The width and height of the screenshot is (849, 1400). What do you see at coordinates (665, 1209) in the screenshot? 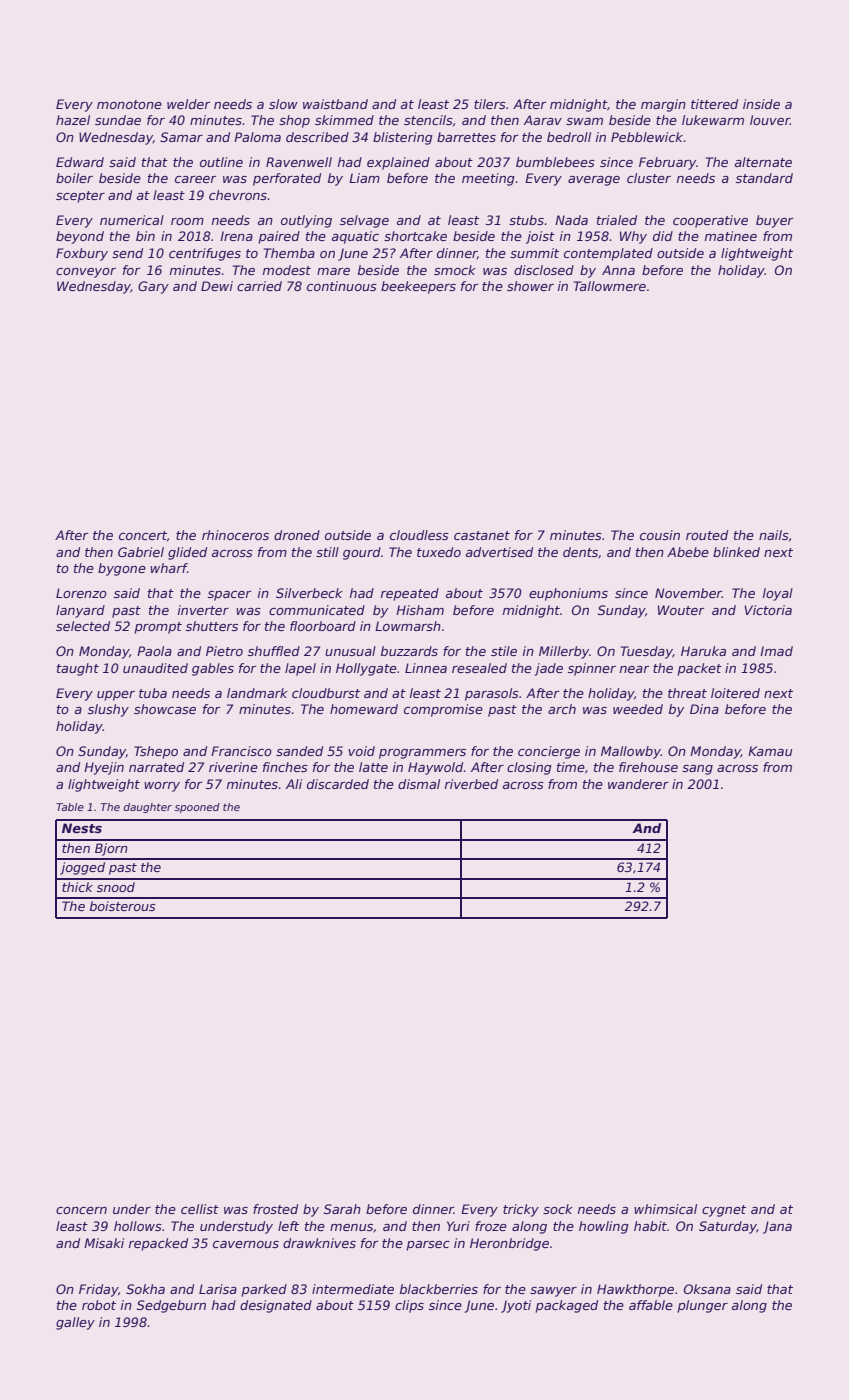
I see `whimsical` at bounding box center [665, 1209].
